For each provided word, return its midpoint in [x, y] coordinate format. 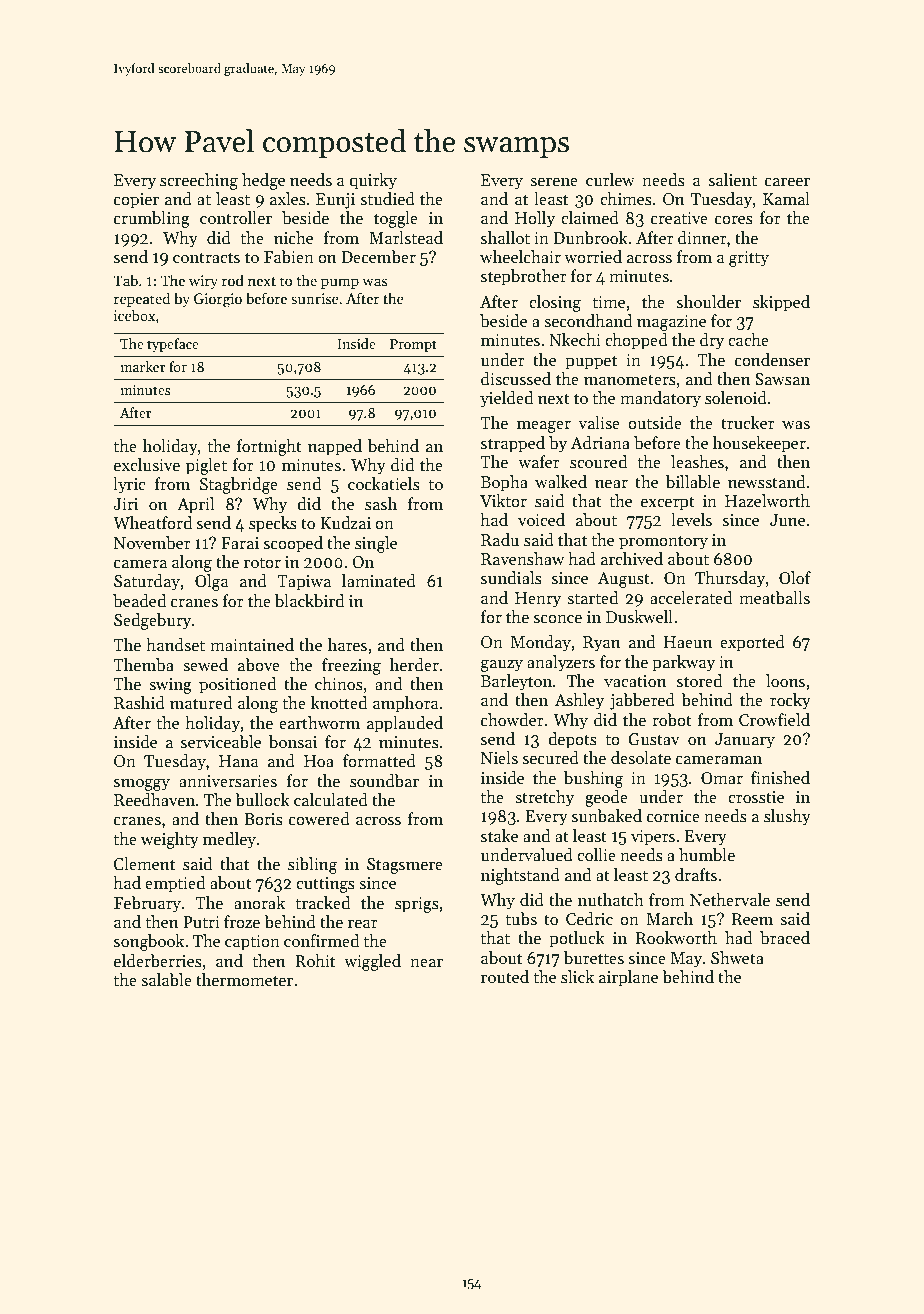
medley [229, 840]
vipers [653, 838]
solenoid [736, 398]
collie [596, 855]
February [147, 904]
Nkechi [575, 340]
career [787, 182]
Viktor [503, 501]
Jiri [125, 504]
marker [143, 366]
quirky [373, 181]
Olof [795, 578]
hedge [263, 181]
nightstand [520, 876]
